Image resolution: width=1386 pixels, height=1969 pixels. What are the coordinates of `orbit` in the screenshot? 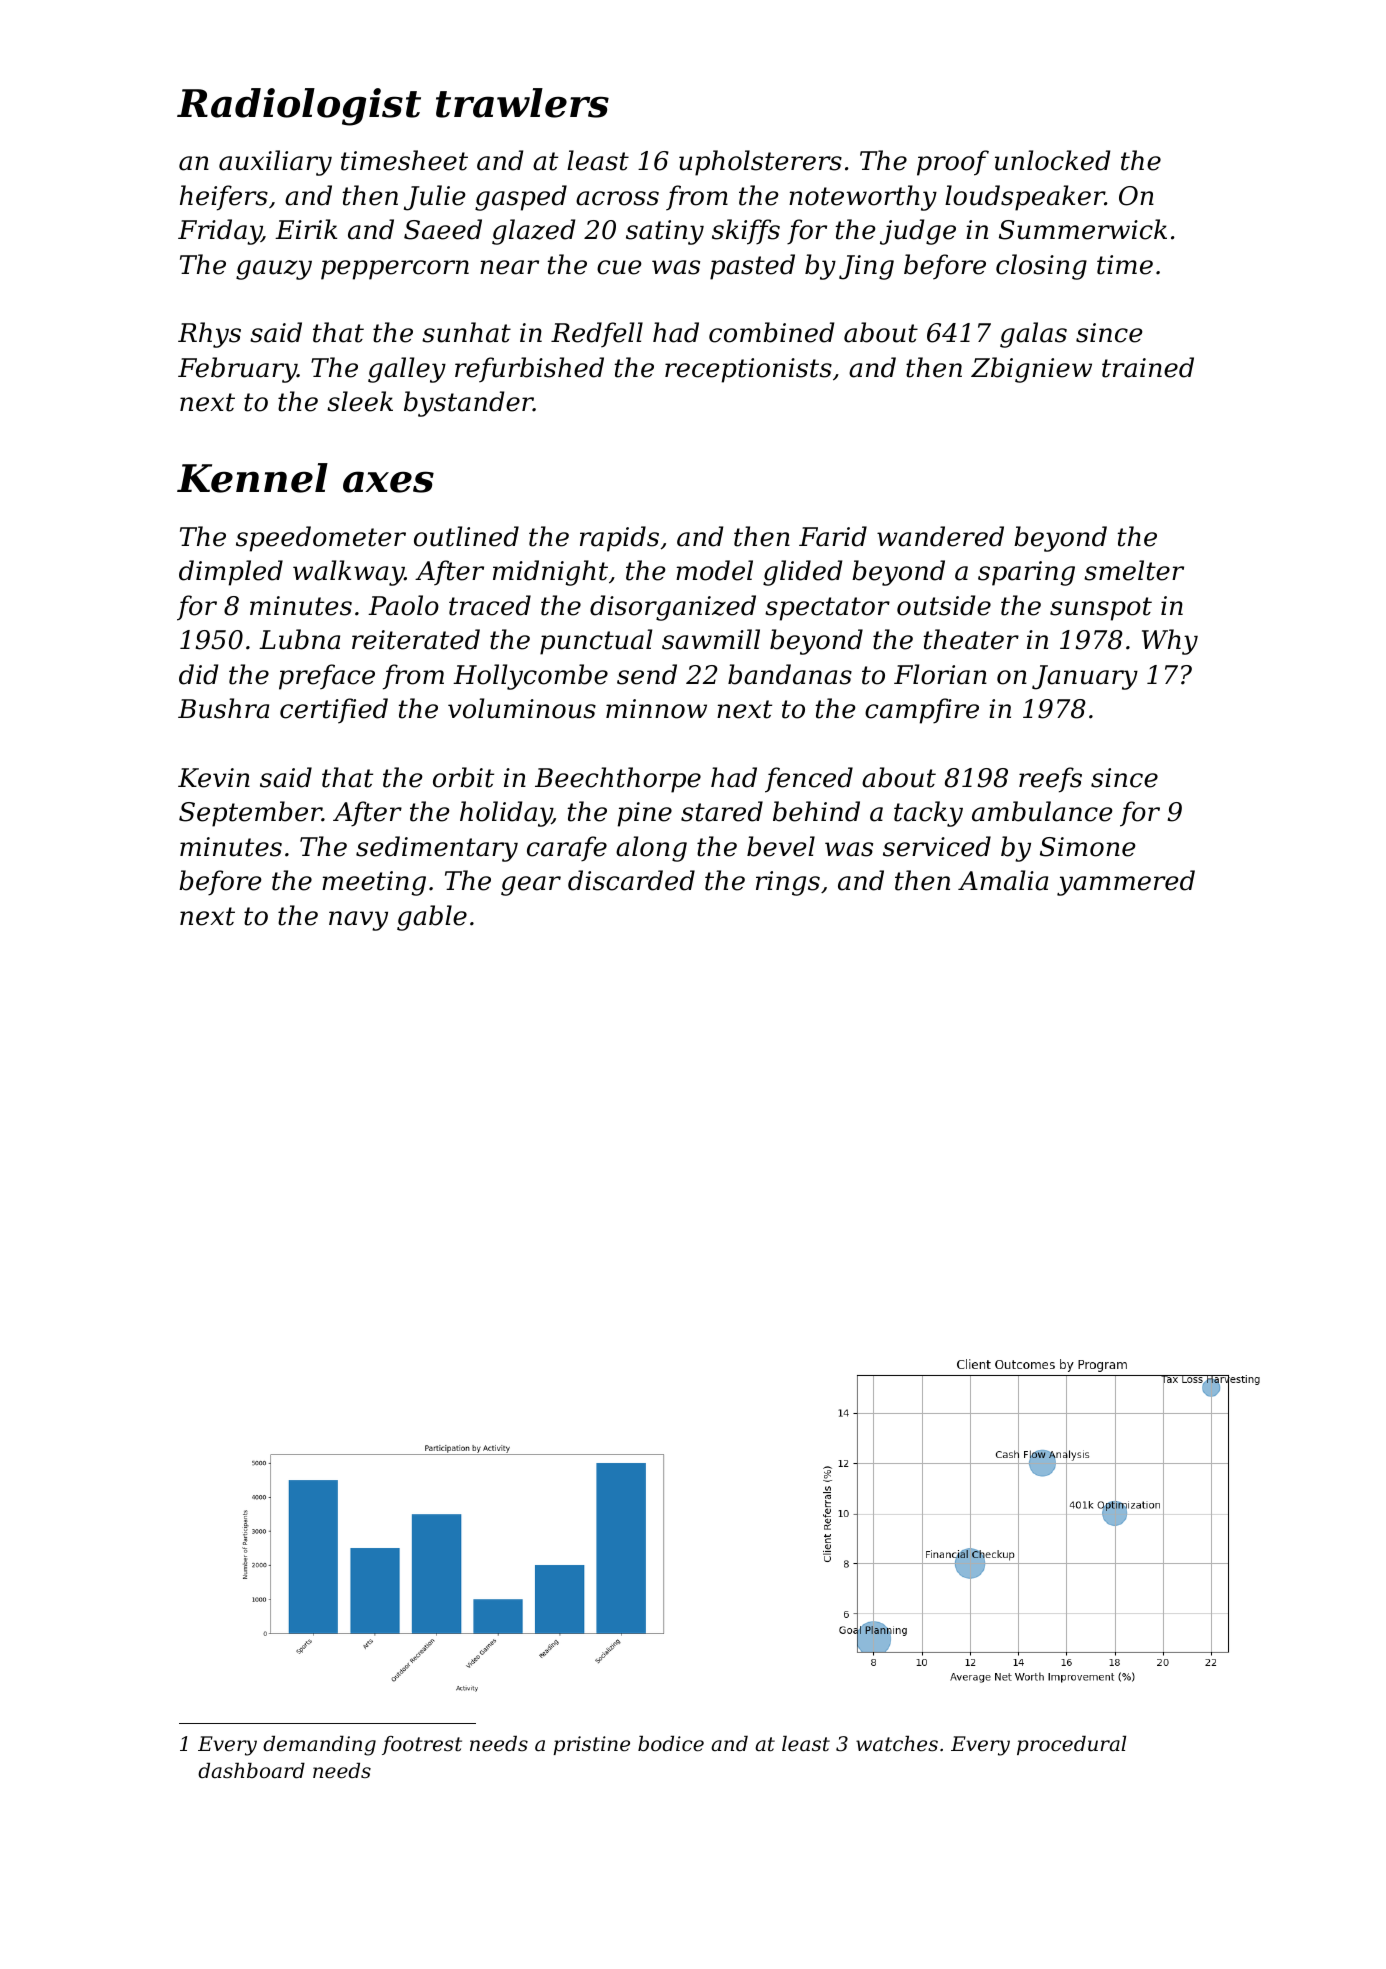 It's located at (463, 777).
